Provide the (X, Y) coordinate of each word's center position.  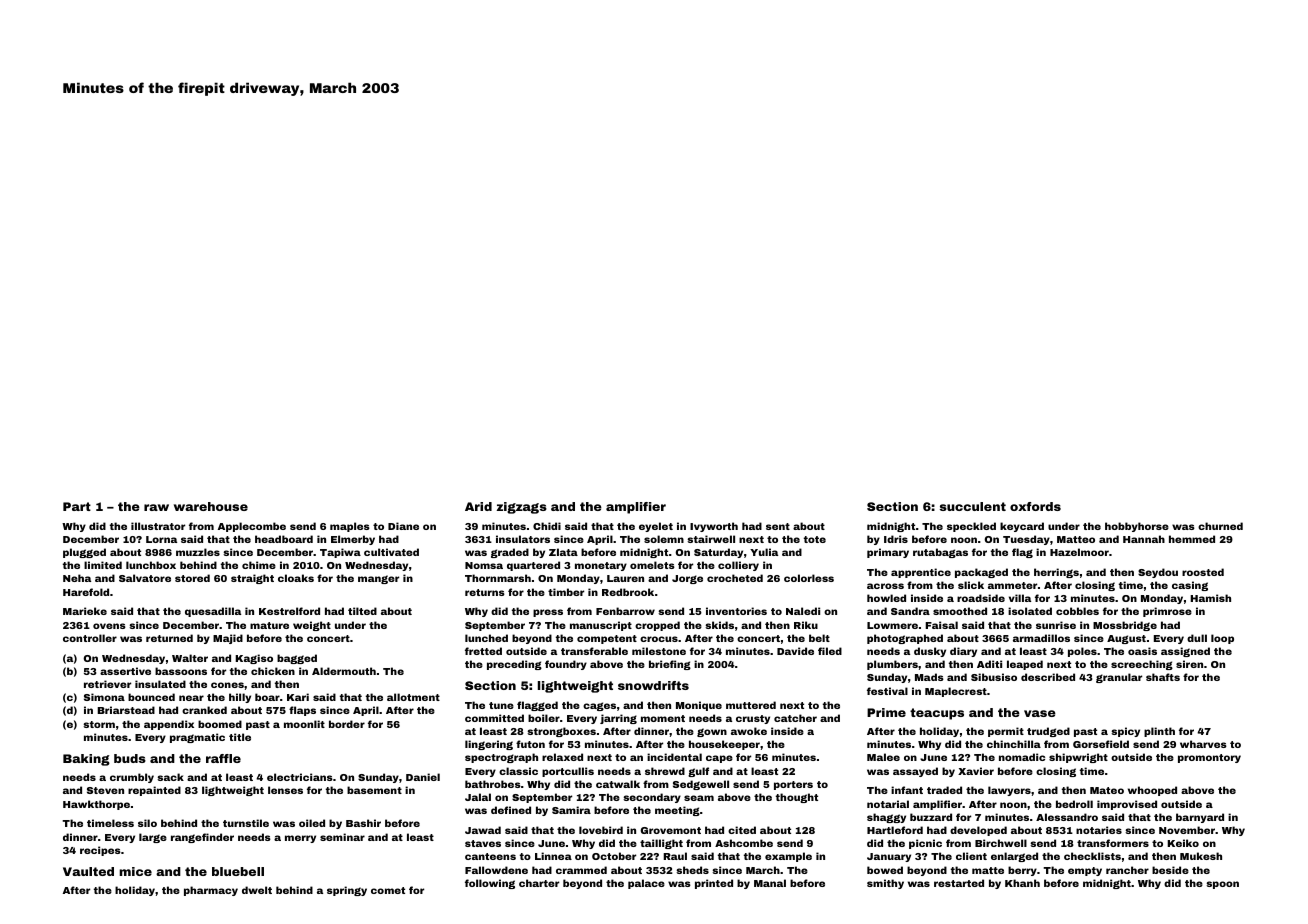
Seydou (1158, 573)
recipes (100, 851)
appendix (169, 725)
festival (887, 691)
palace (646, 884)
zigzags (522, 508)
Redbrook (628, 592)
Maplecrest (956, 692)
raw (156, 507)
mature (269, 625)
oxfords (1035, 506)
